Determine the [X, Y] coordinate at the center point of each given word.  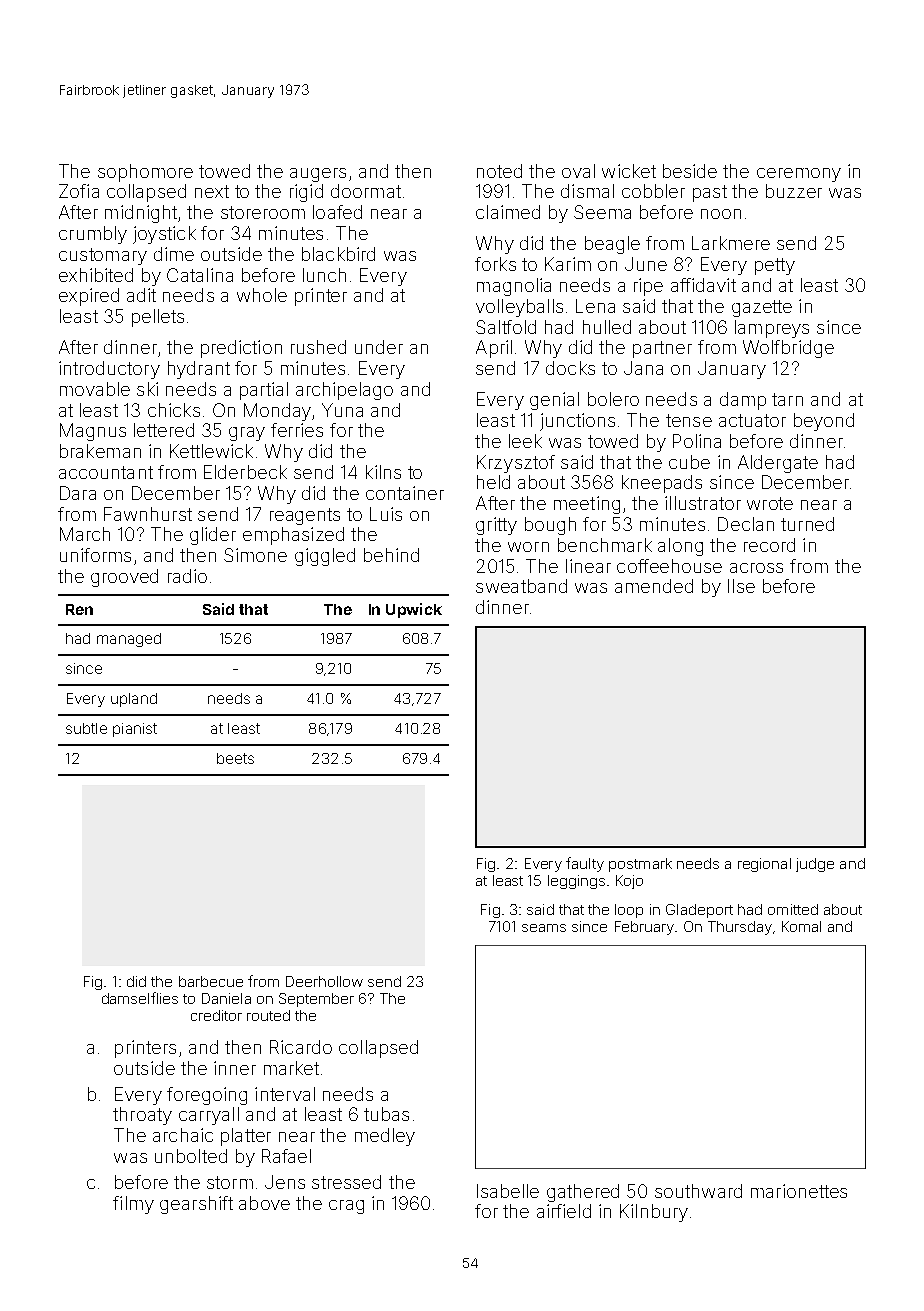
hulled [607, 327]
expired [89, 297]
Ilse [741, 586]
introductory [109, 370]
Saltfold [506, 327]
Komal [801, 926]
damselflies [140, 998]
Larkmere [731, 243]
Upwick [414, 610]
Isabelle [508, 1191]
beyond [824, 422]
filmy [133, 1205]
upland [134, 700]
